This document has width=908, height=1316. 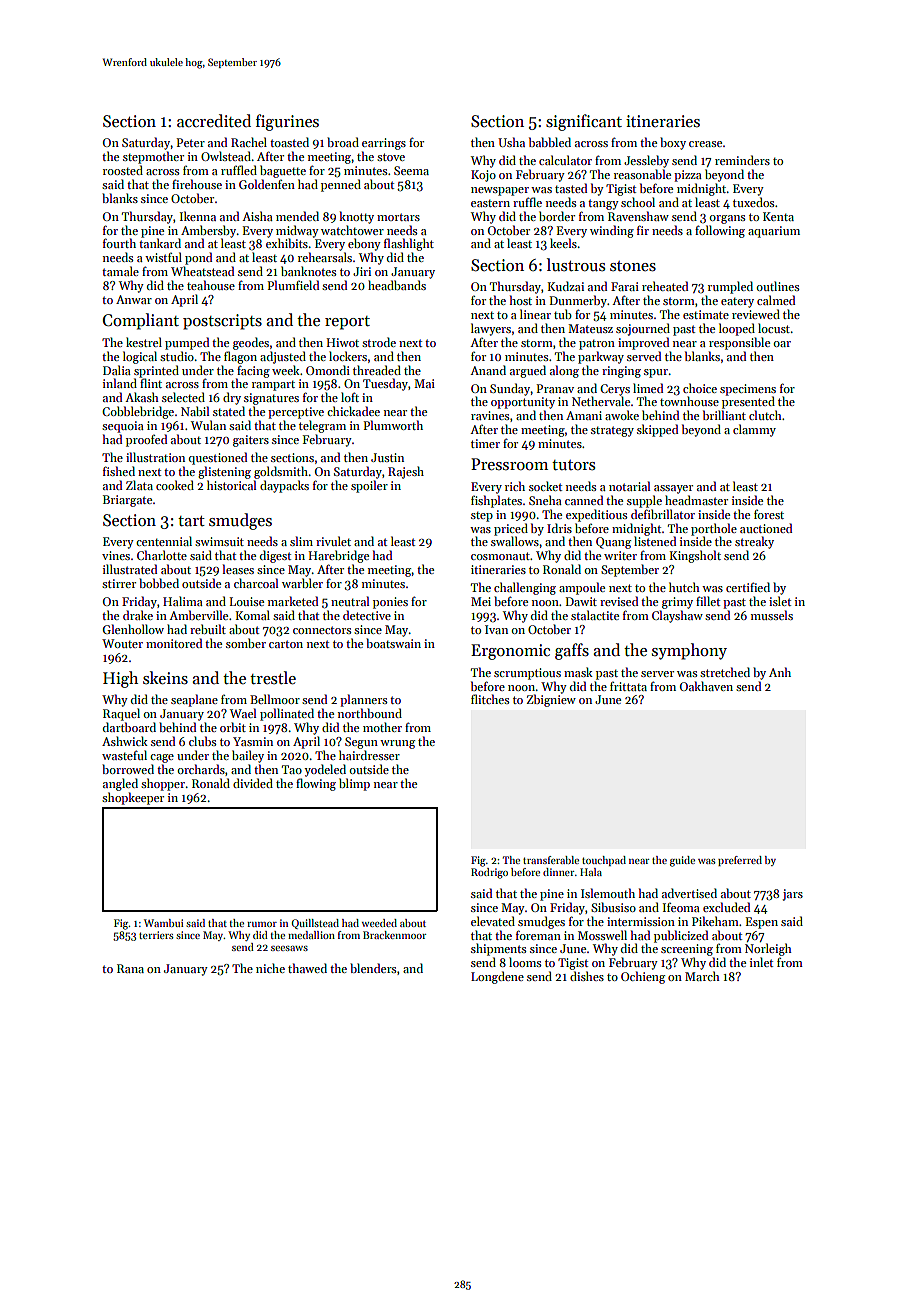 What do you see at coordinates (521, 300) in the document?
I see `host` at bounding box center [521, 300].
